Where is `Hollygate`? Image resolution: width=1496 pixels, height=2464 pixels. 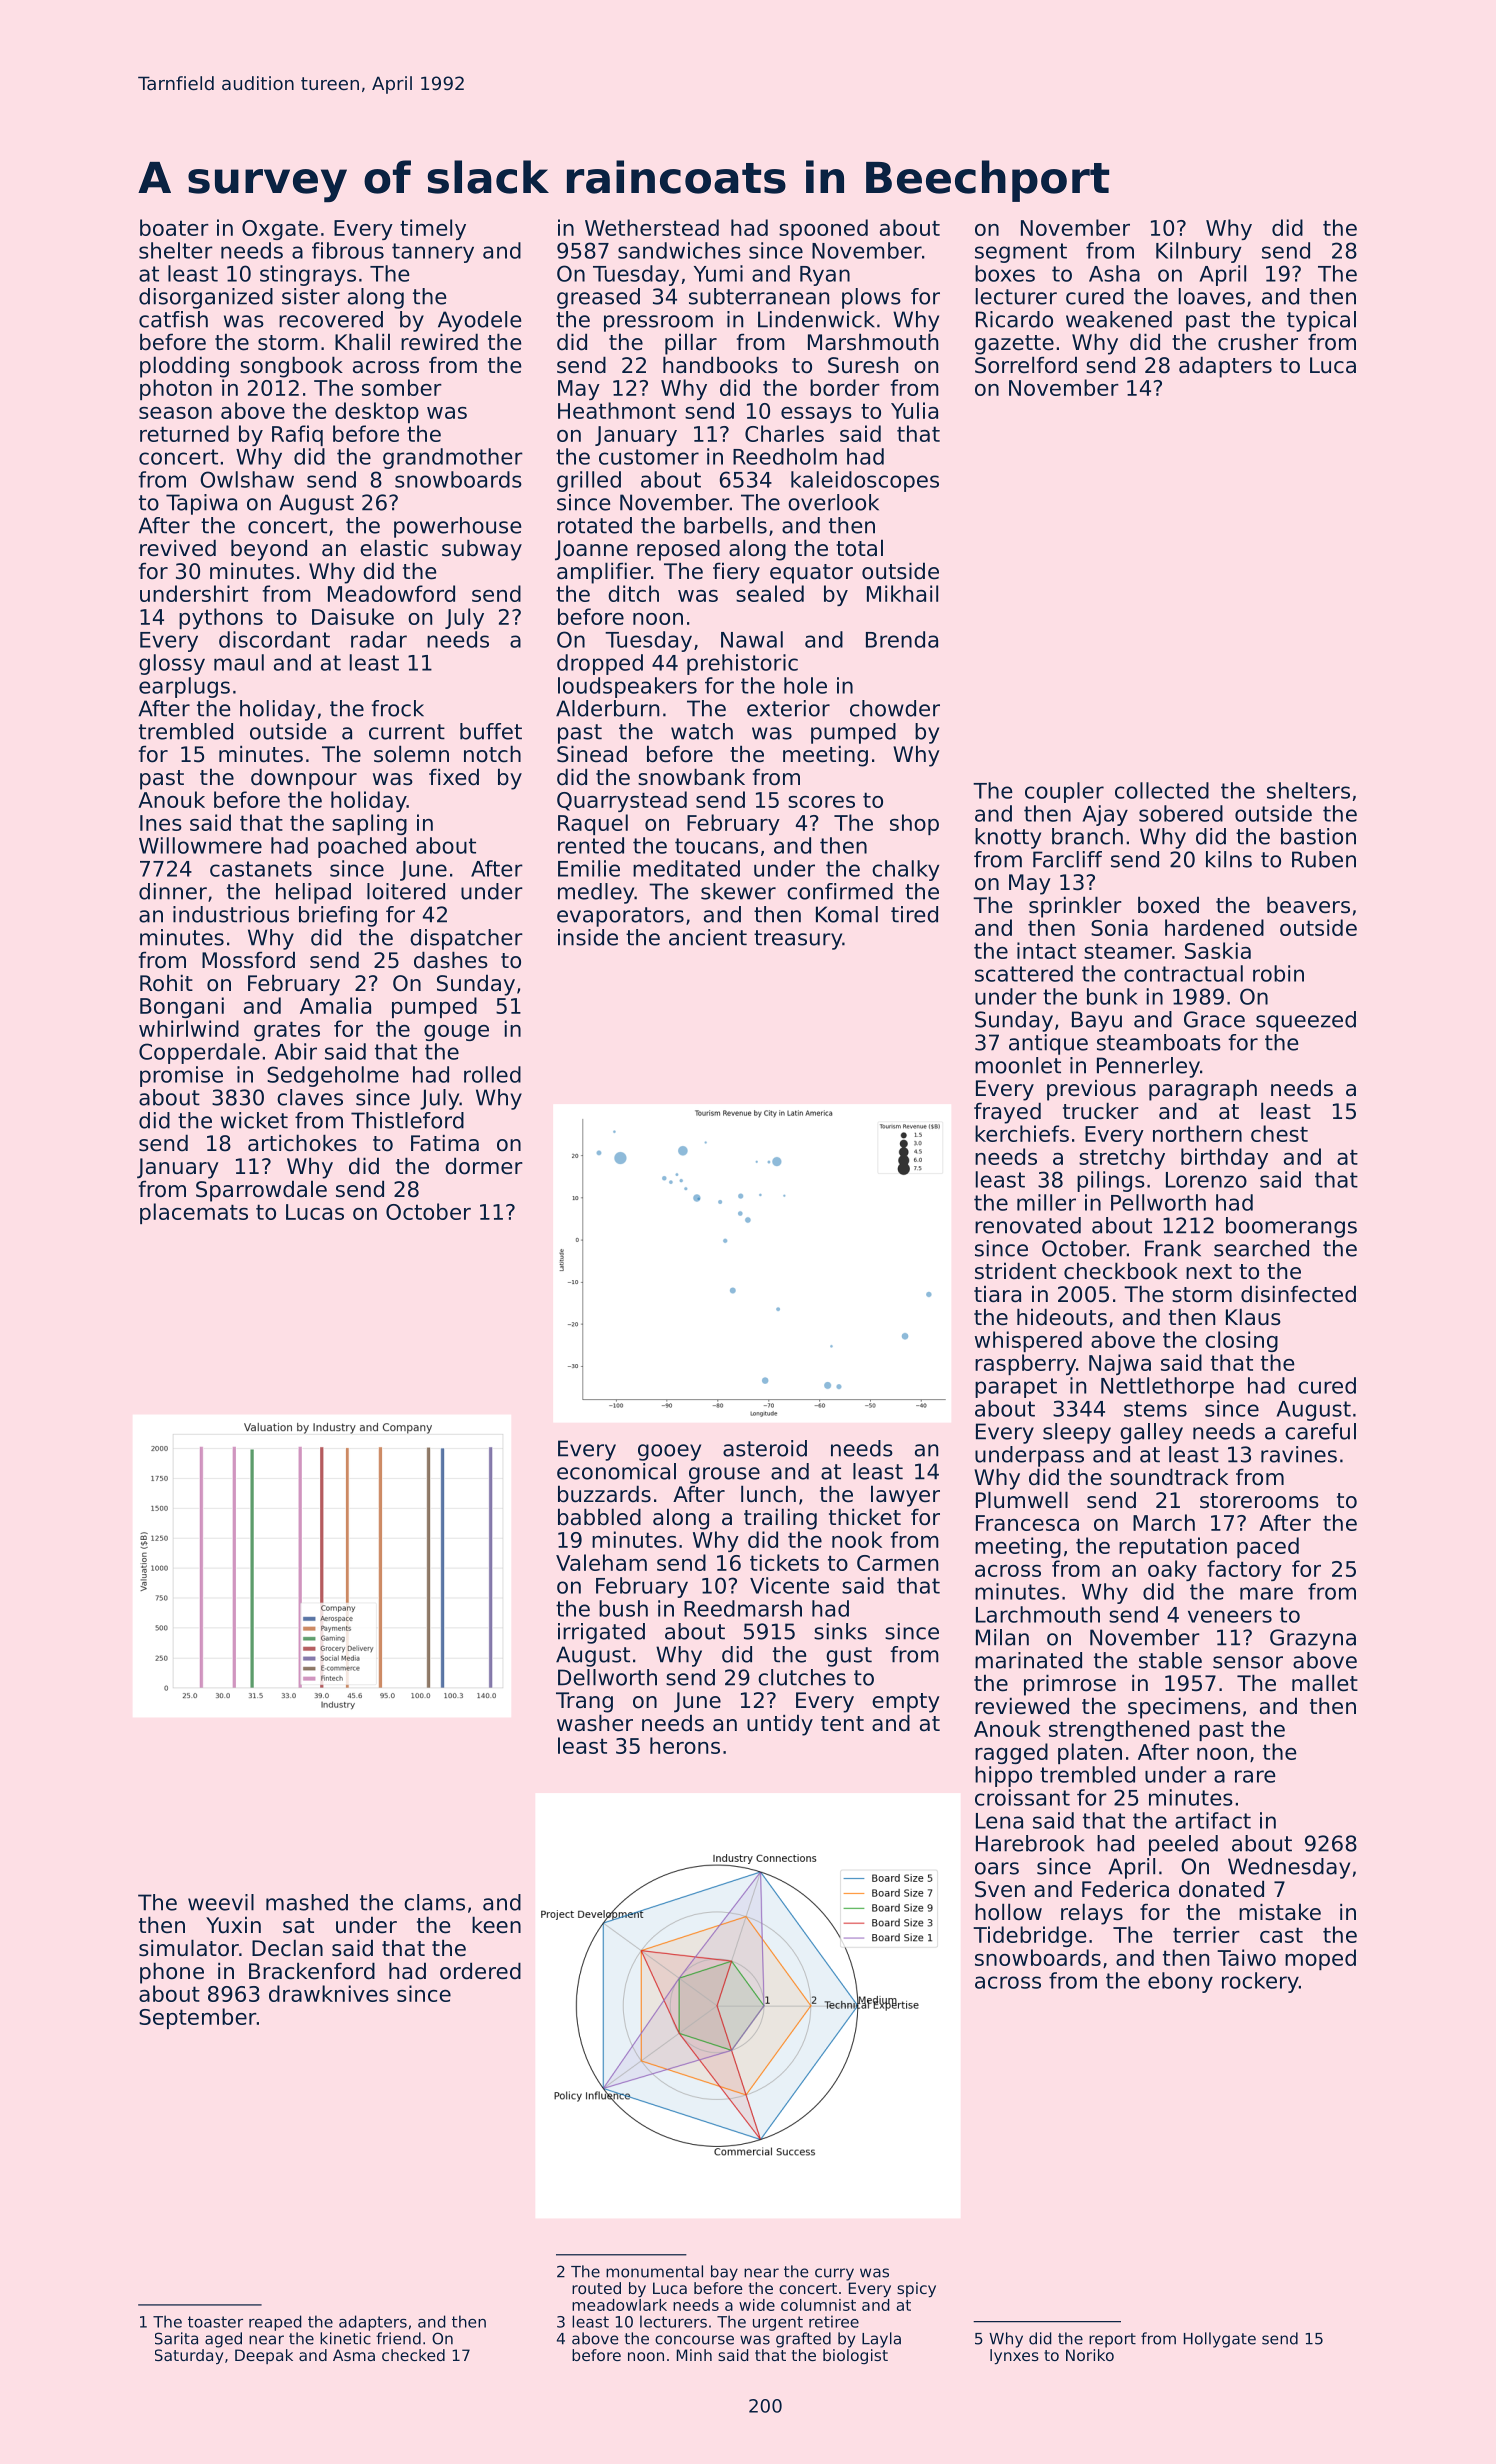 Hollygate is located at coordinates (1220, 2340).
